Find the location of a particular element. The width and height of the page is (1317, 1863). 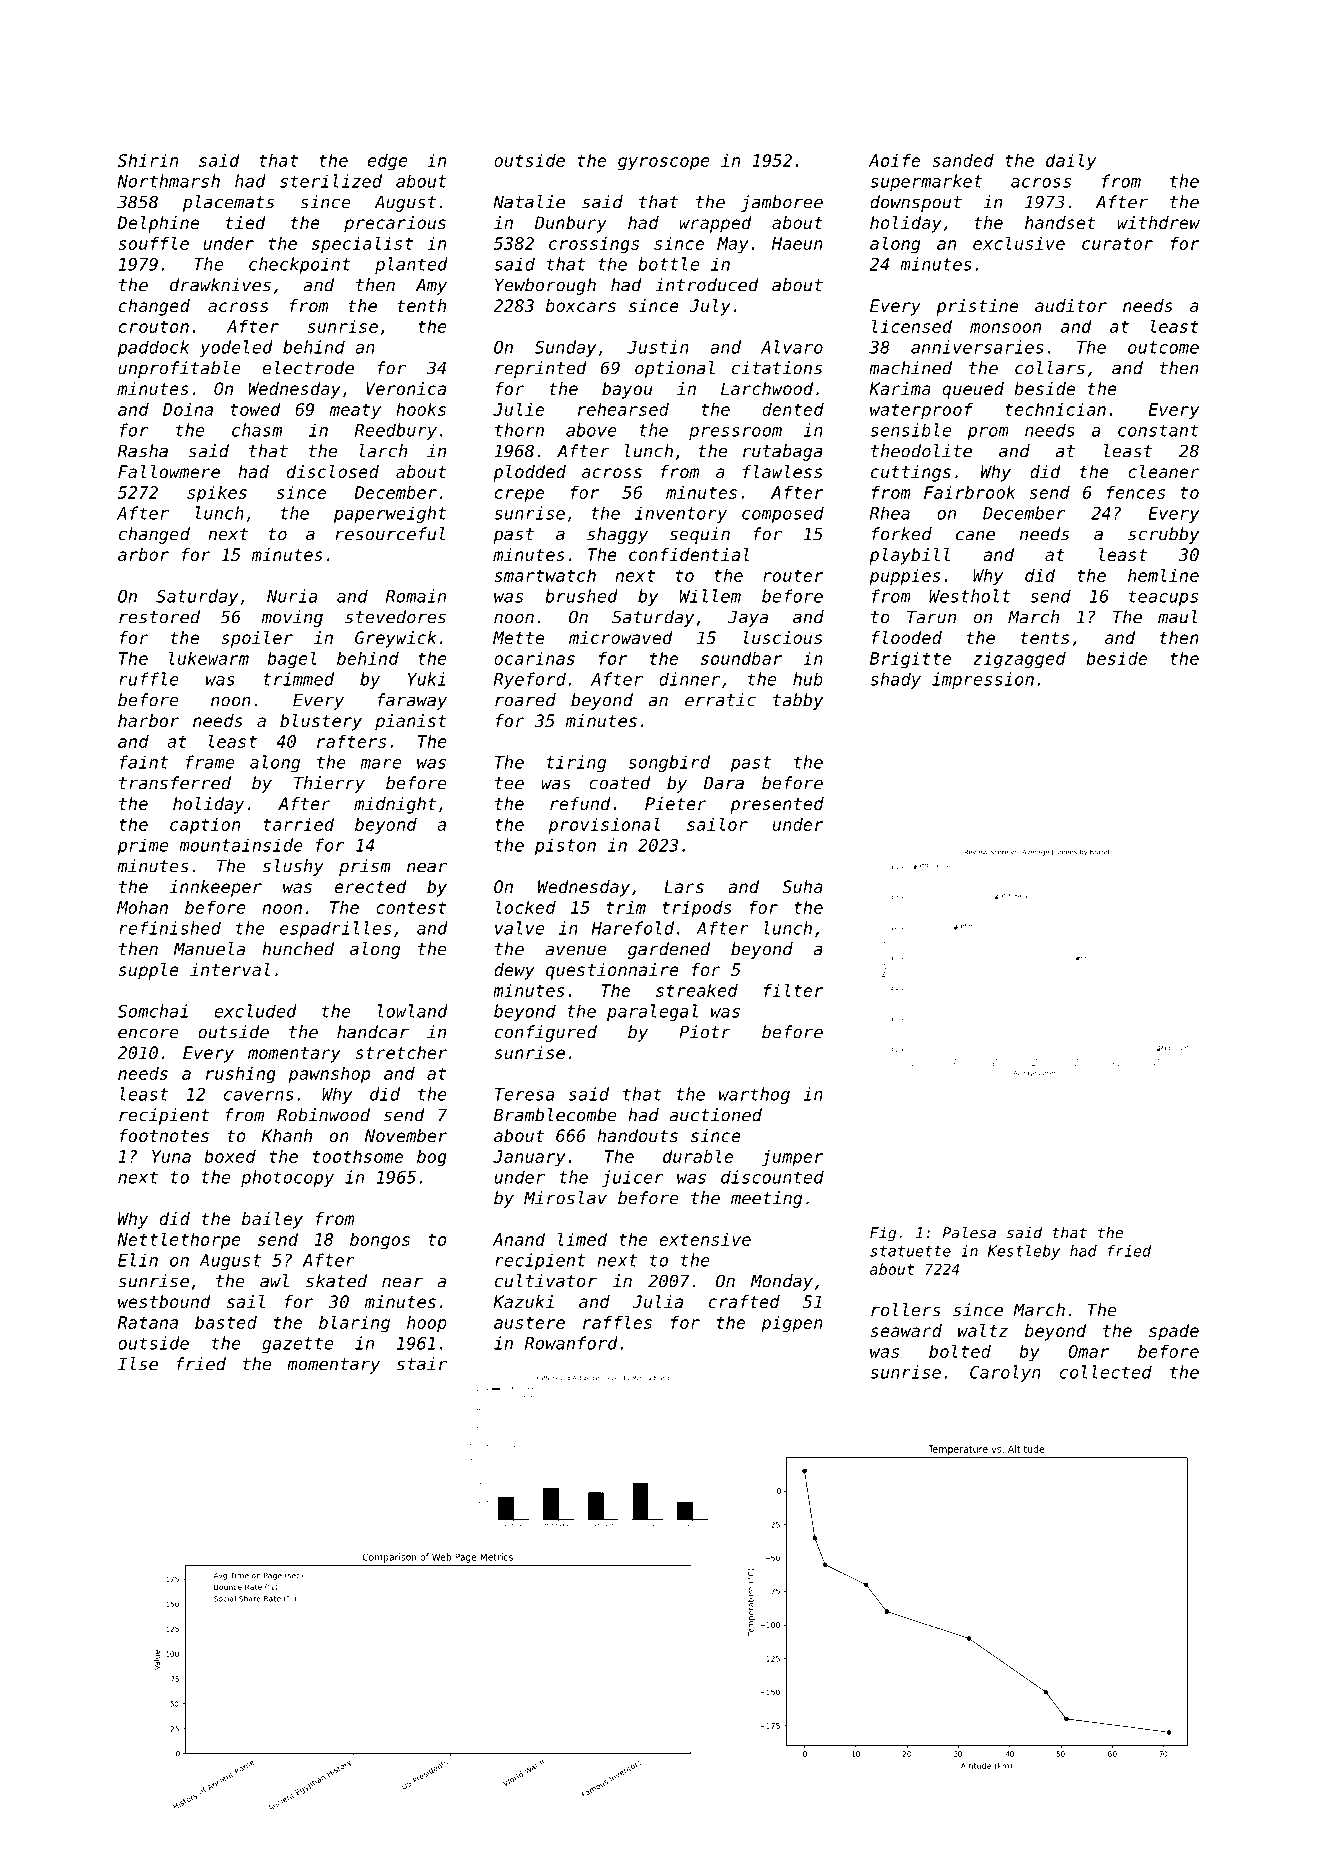

crouton is located at coordinates (154, 326).
